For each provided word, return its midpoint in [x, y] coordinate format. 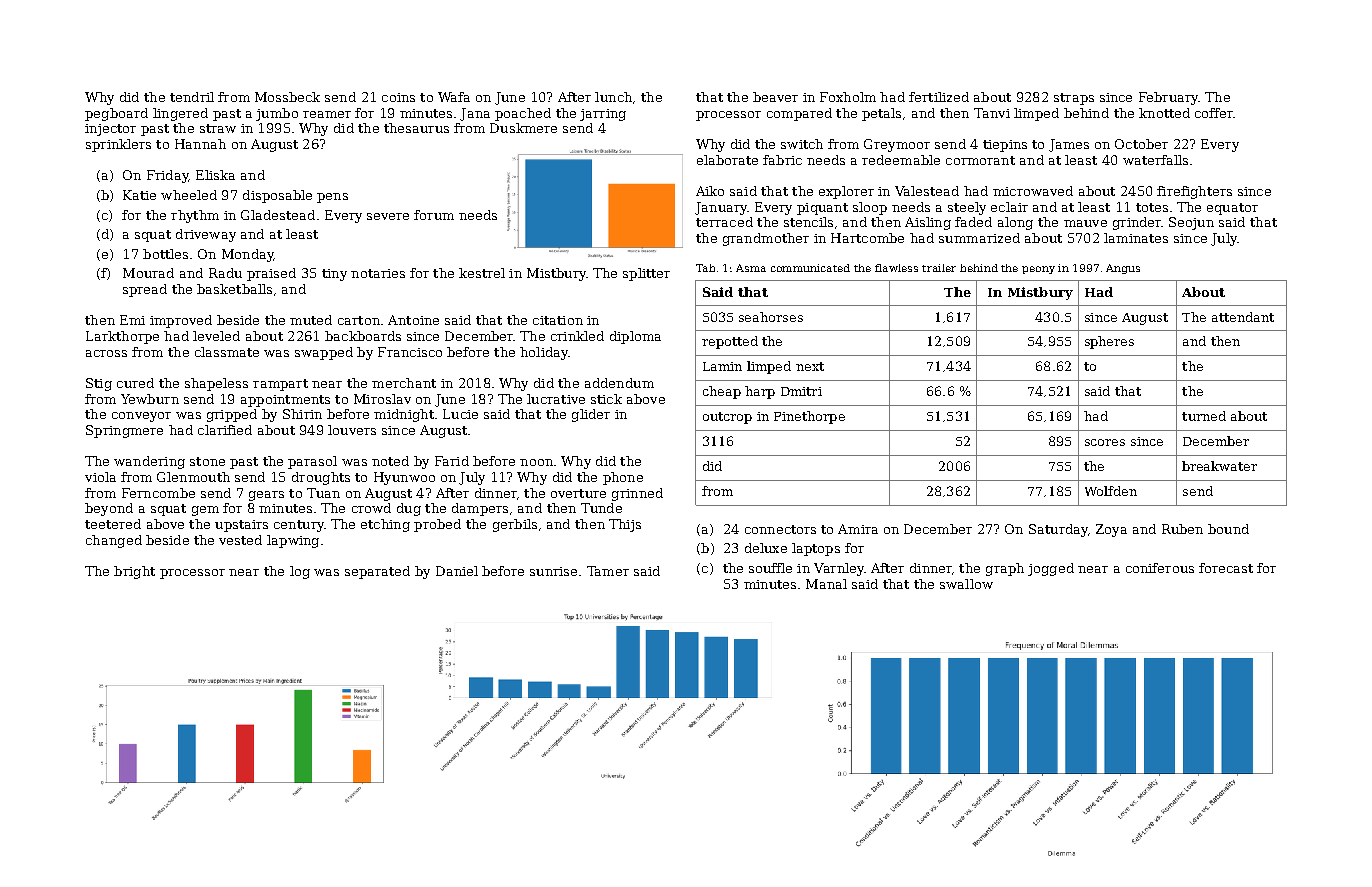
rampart [280, 385]
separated [377, 572]
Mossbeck [287, 97]
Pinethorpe [809, 417]
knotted [1164, 113]
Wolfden [1111, 491]
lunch [613, 97]
